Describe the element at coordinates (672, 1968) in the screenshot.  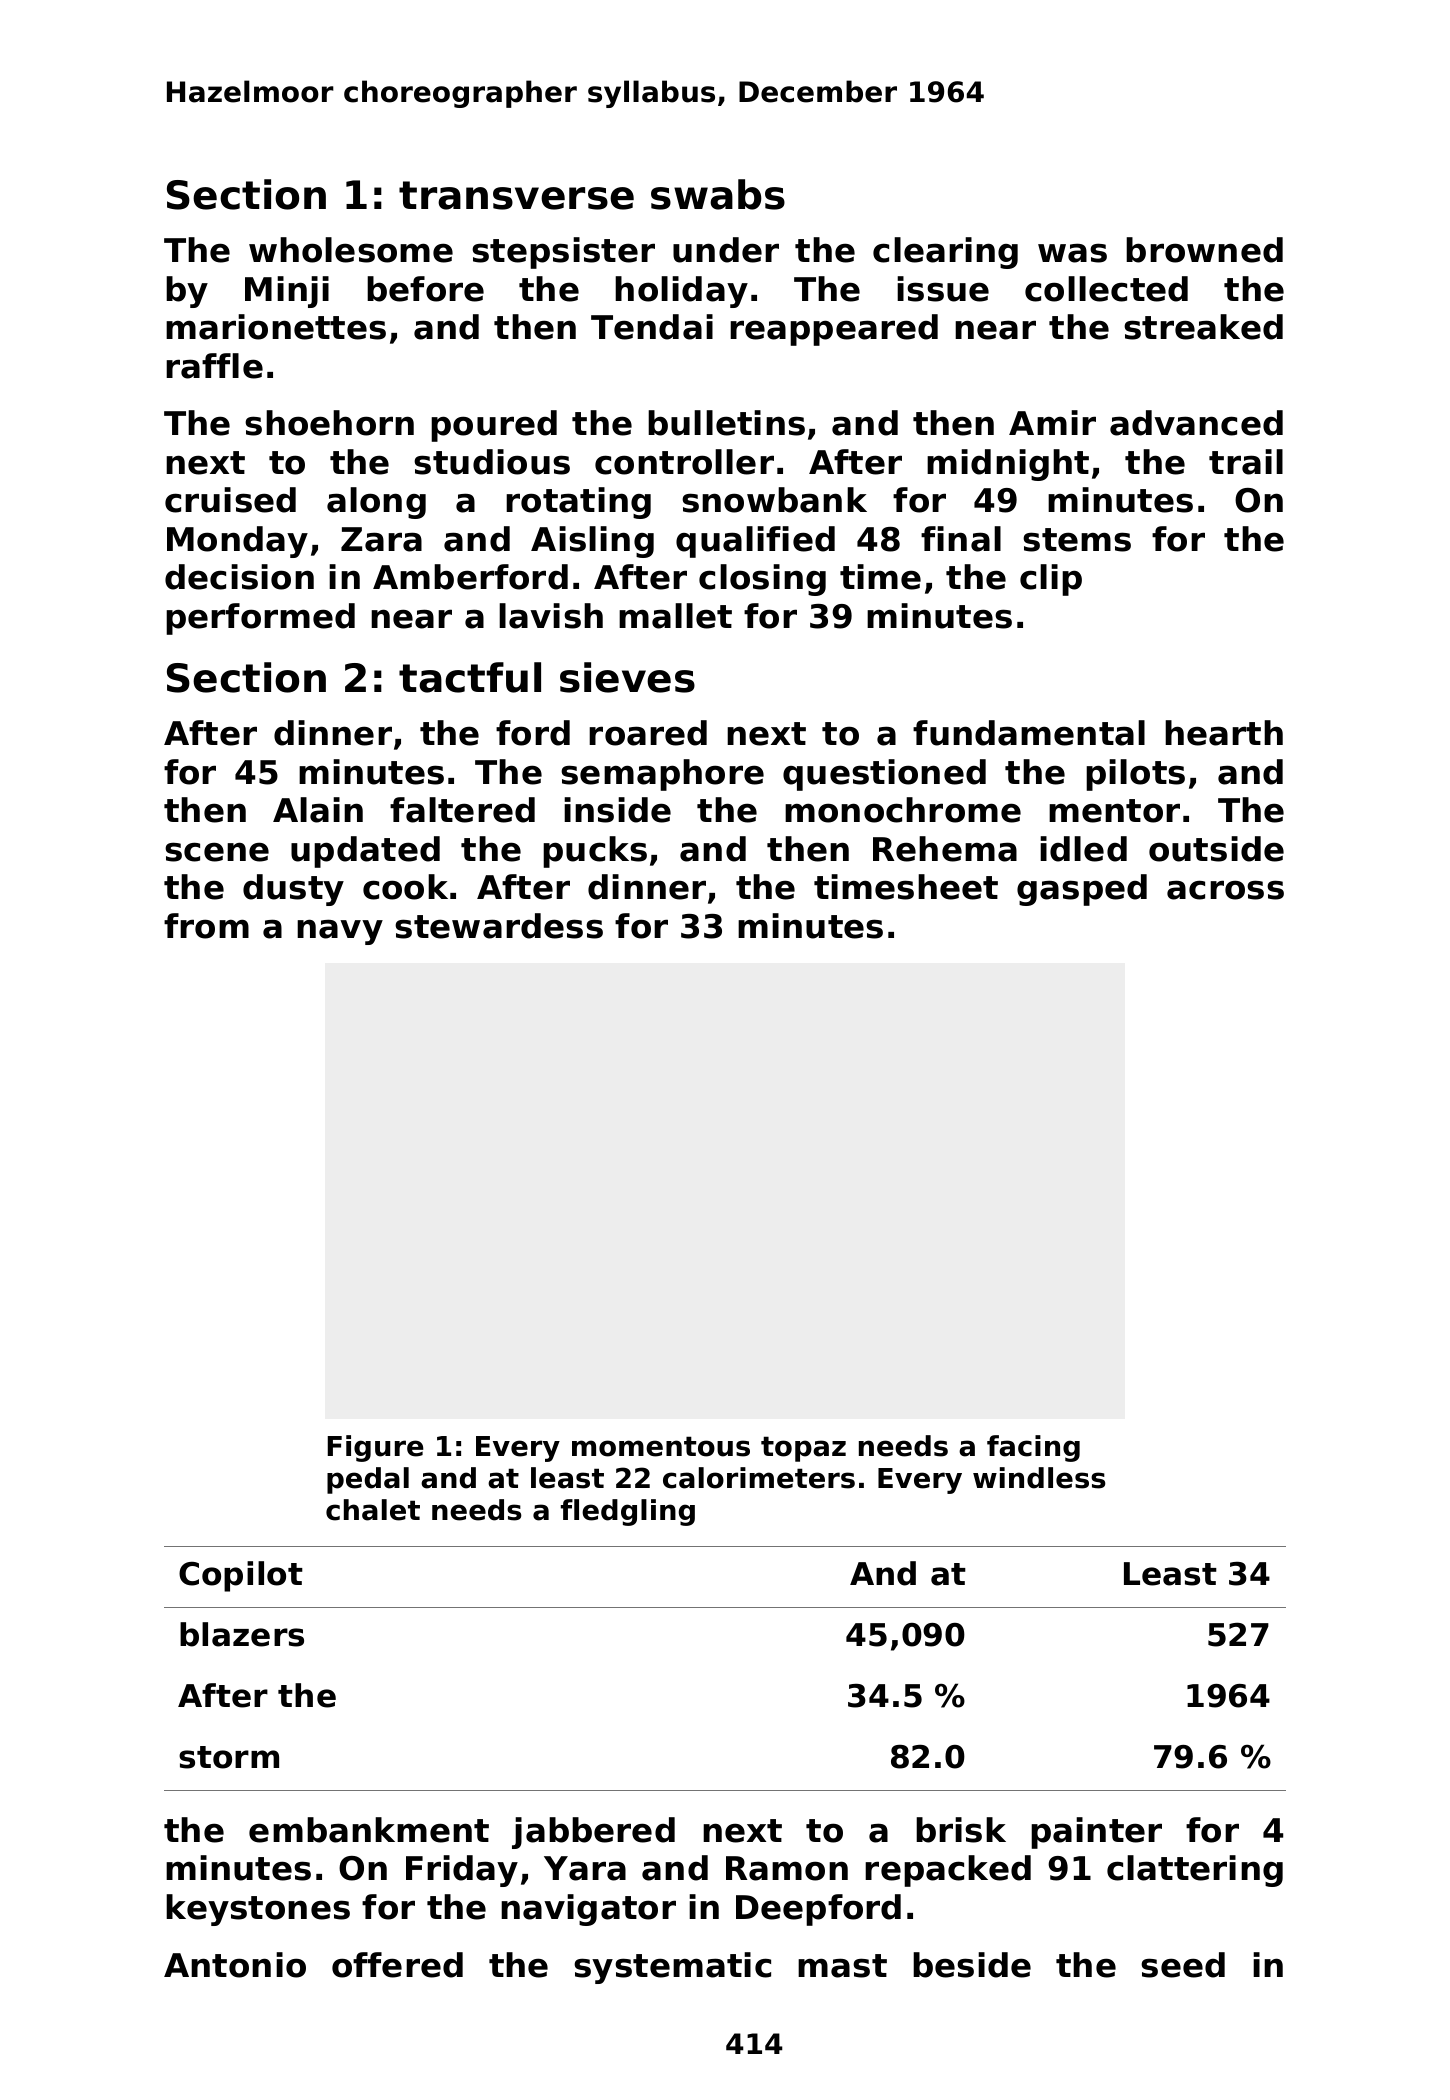
I see `systematic` at that location.
